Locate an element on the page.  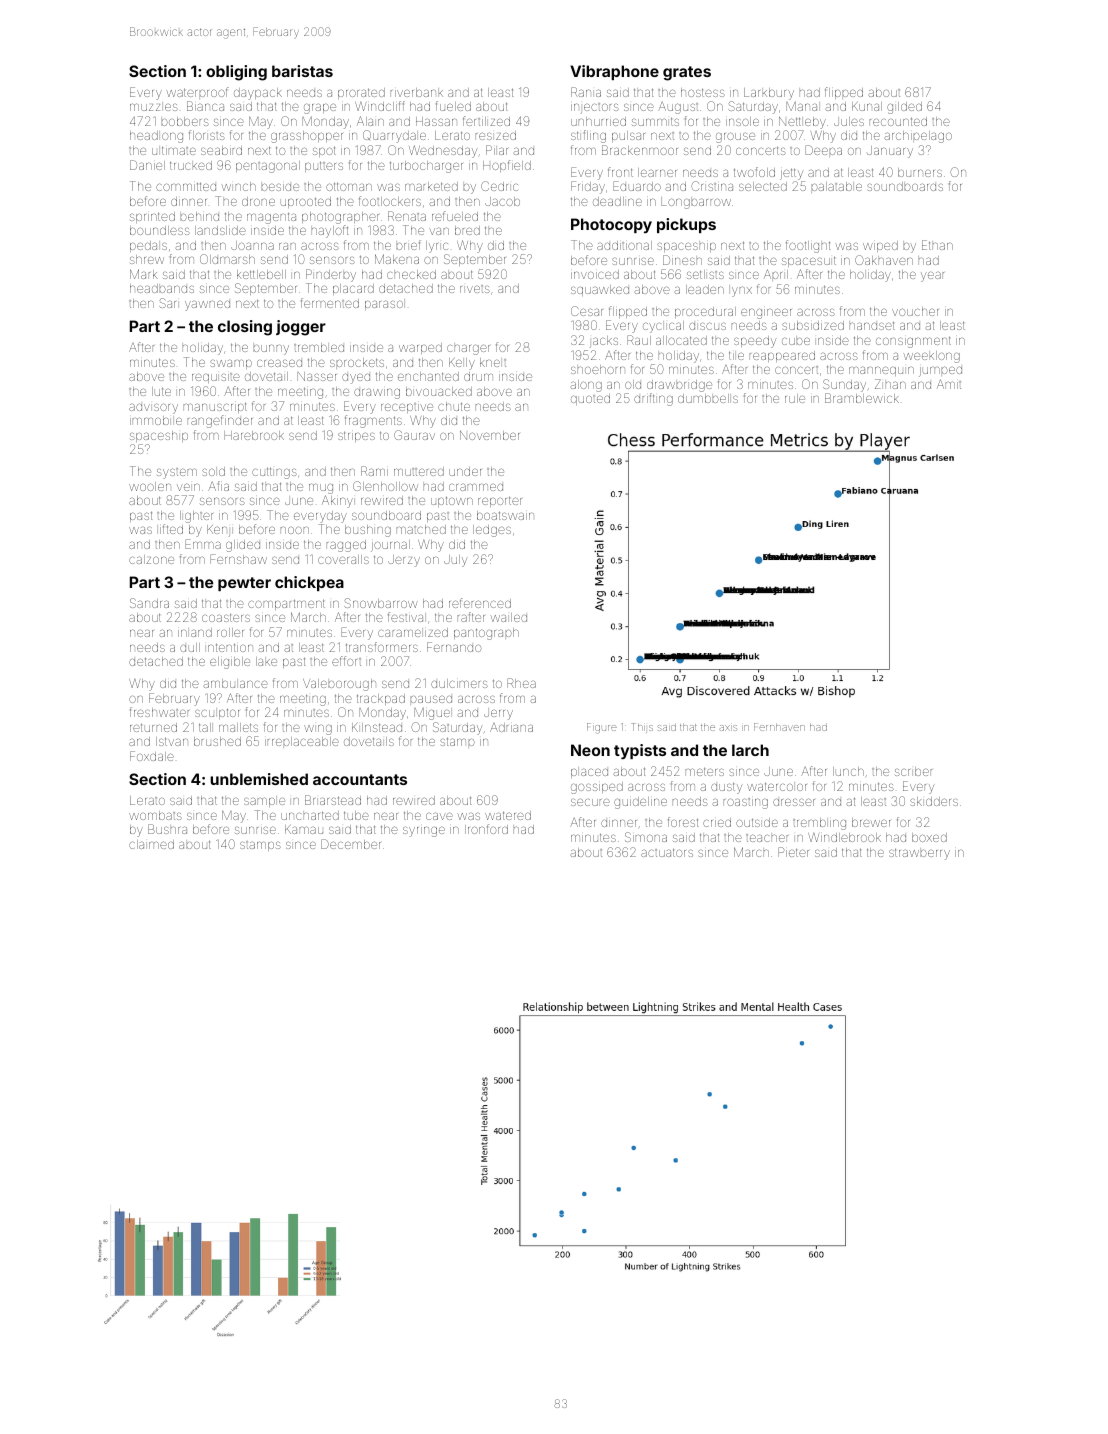
wailed is located at coordinates (509, 617).
